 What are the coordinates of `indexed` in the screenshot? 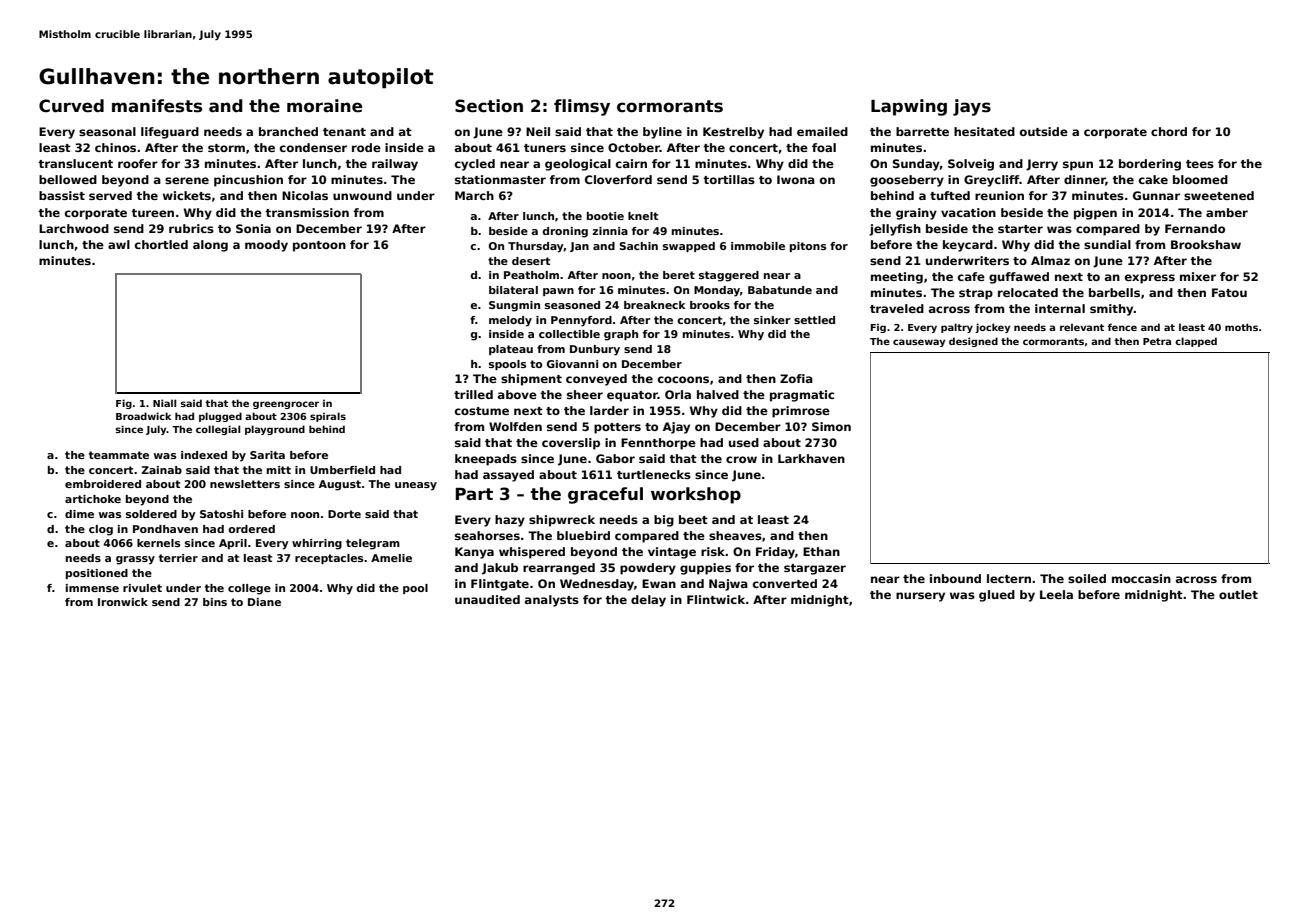 It's located at (204, 455).
